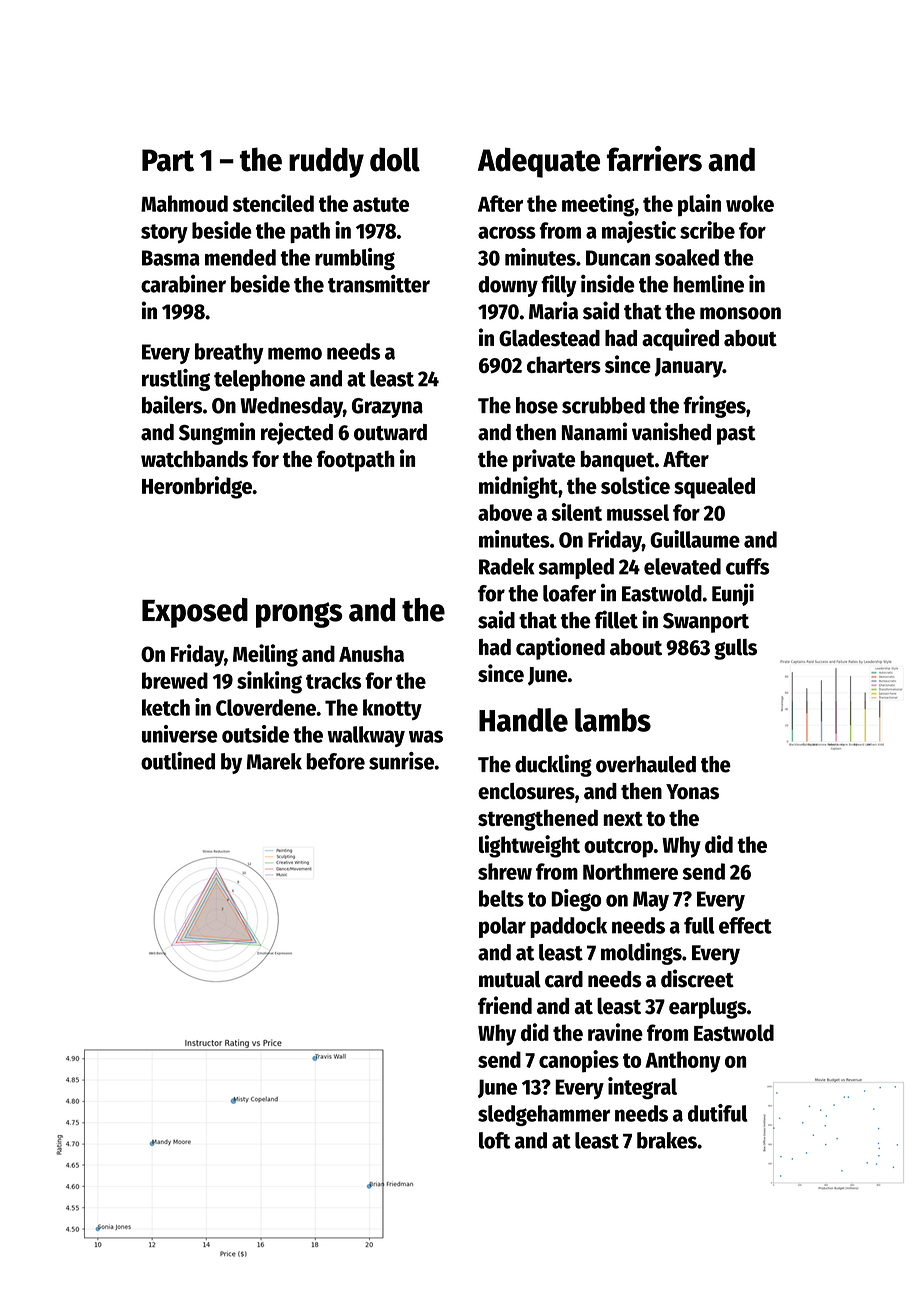  Describe the element at coordinates (518, 487) in the screenshot. I see `midnight` at that location.
